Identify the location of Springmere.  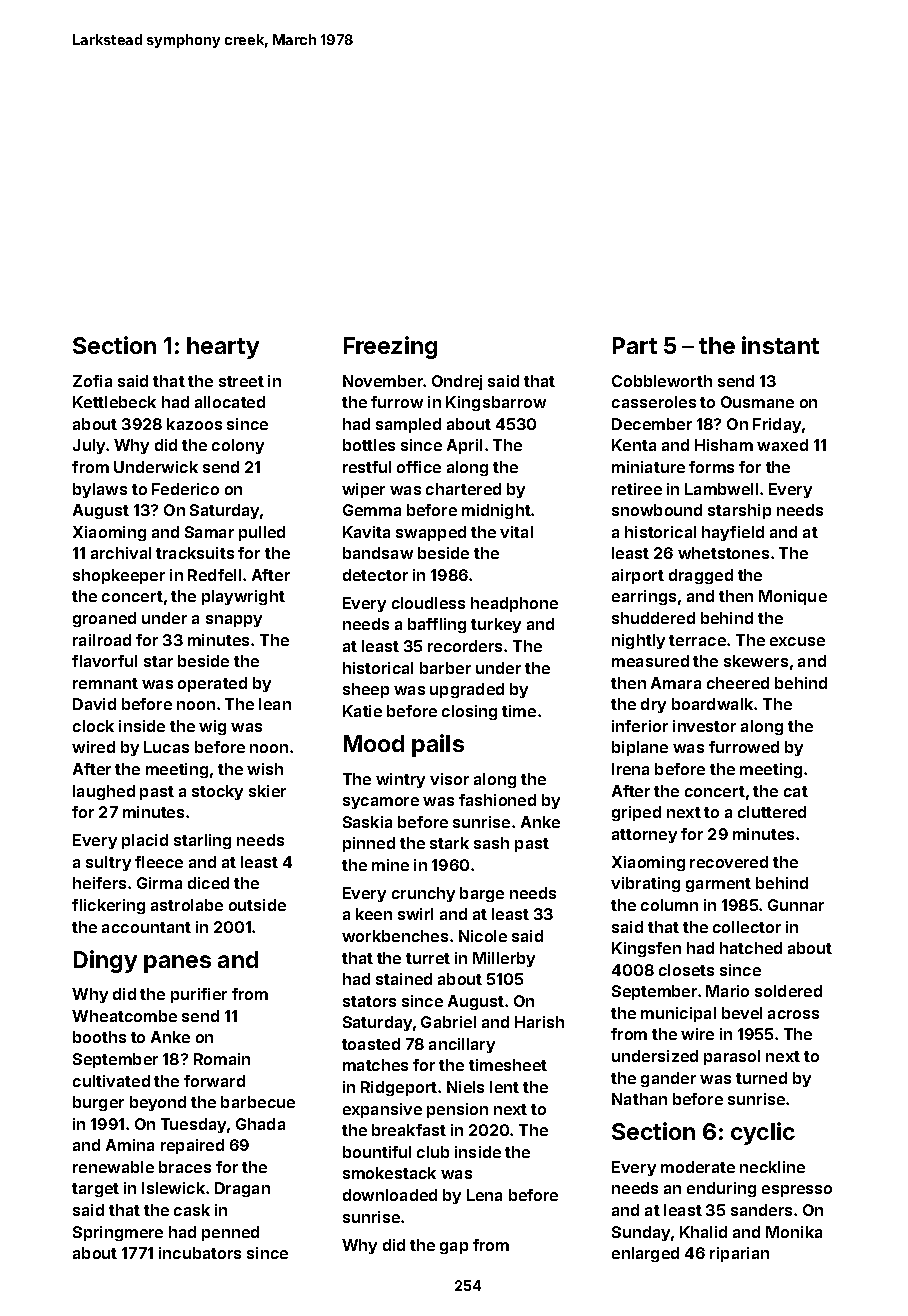
(118, 1233).
